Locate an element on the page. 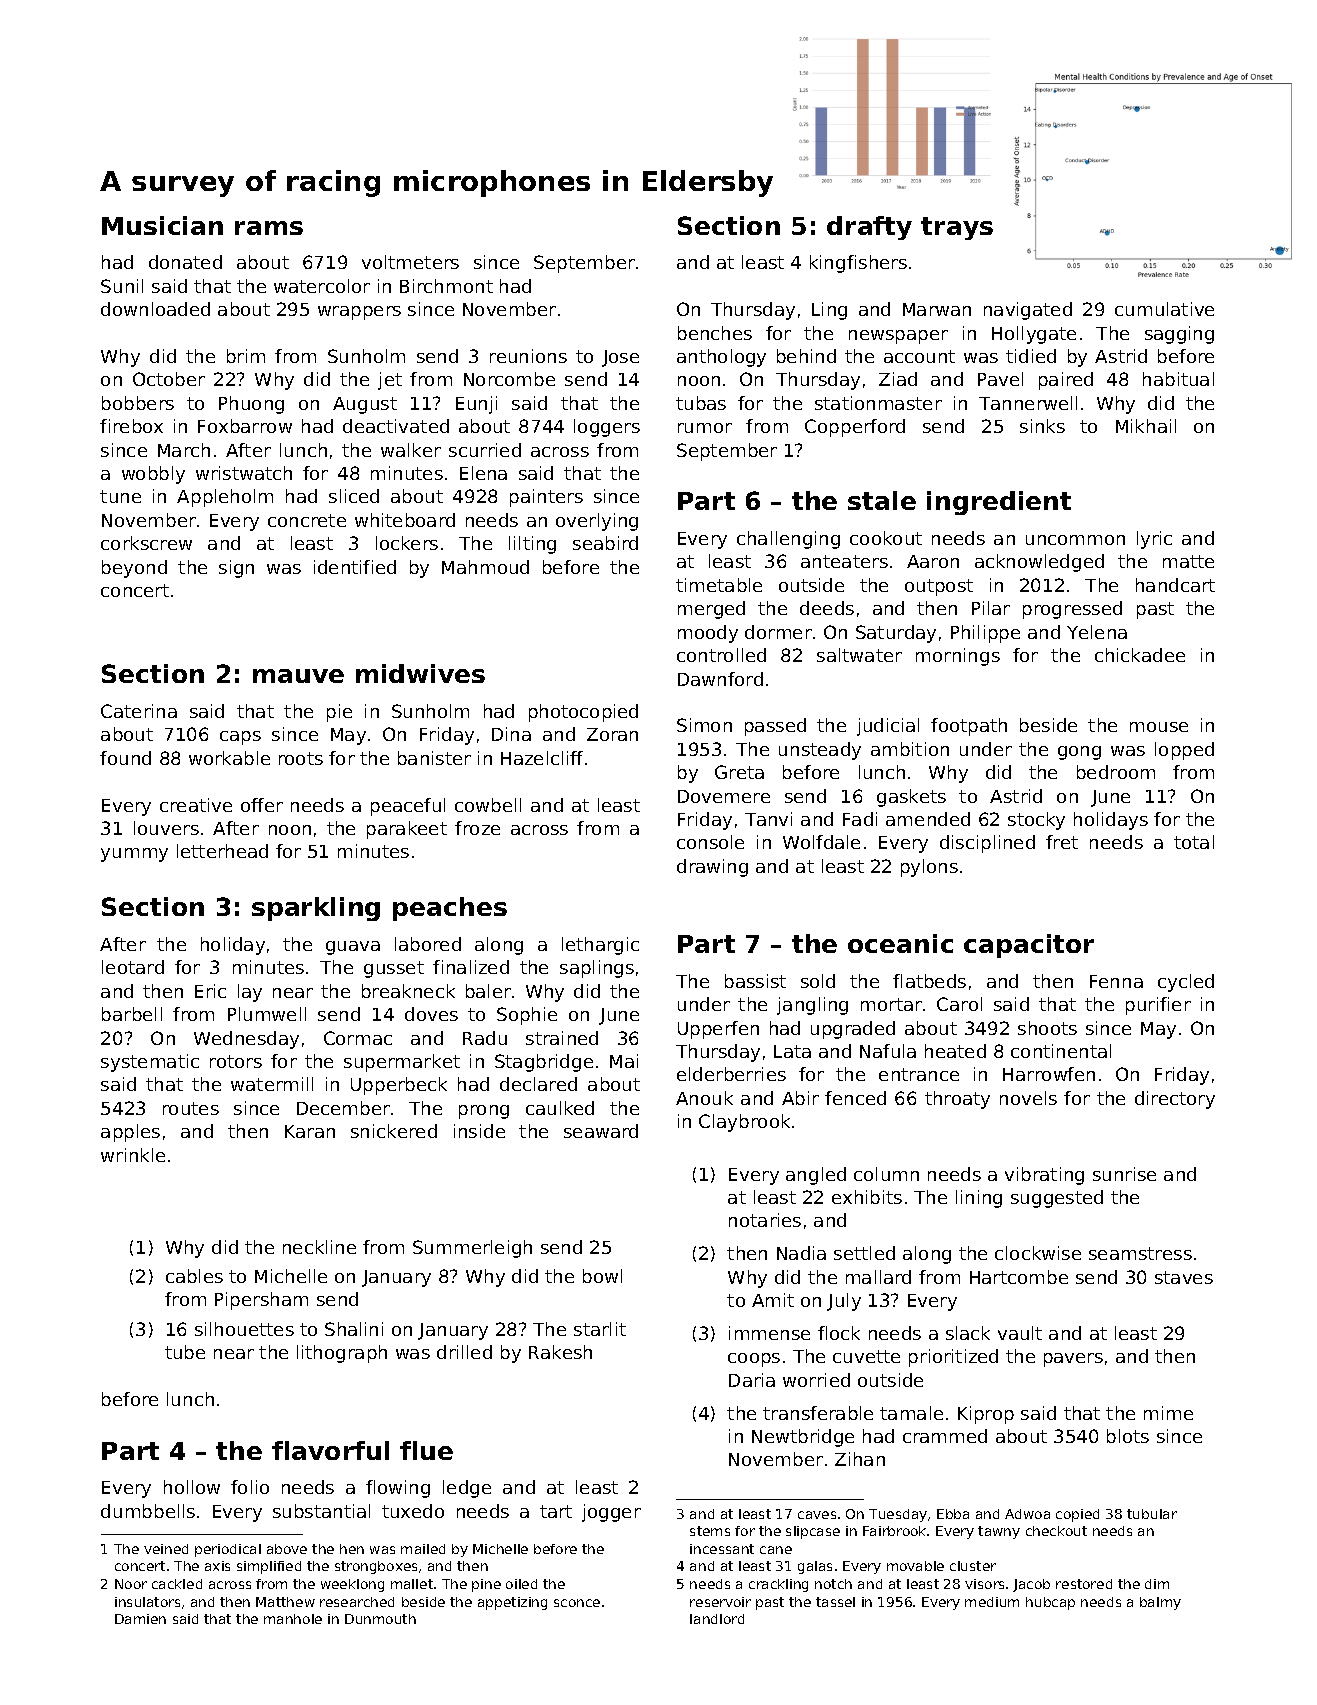 Image resolution: width=1317 pixels, height=1705 pixels. Claybrook is located at coordinates (744, 1123).
